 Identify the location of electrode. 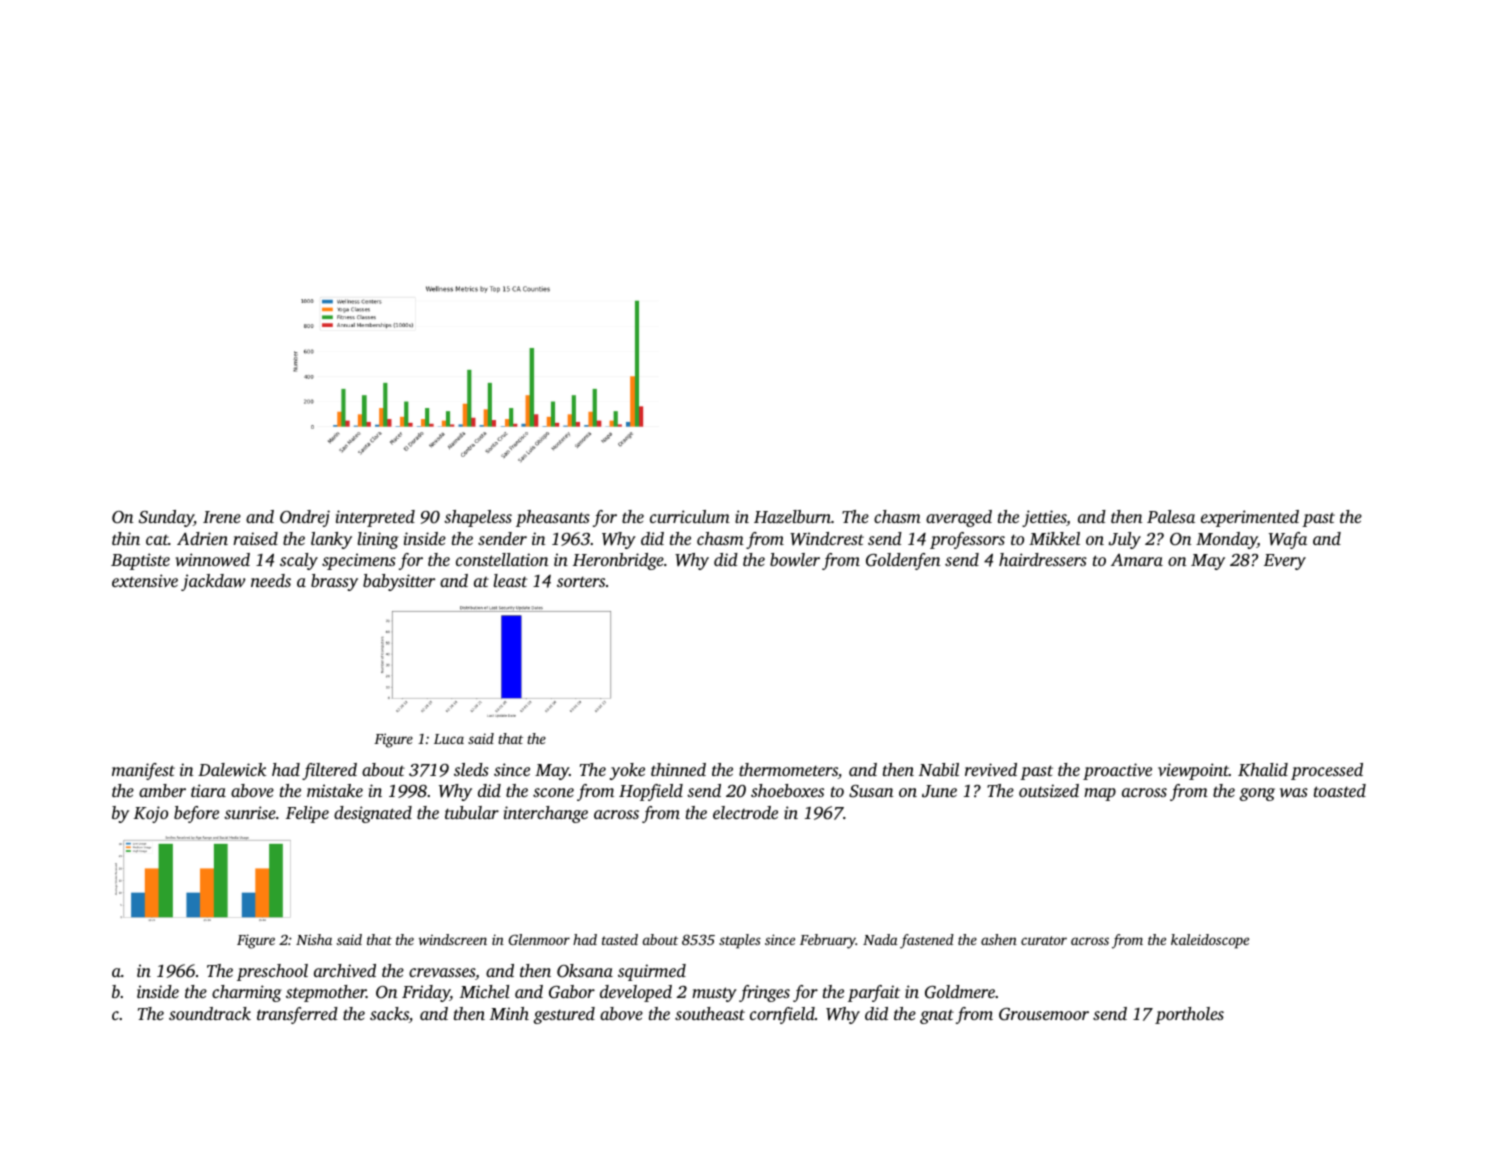
(745, 812).
